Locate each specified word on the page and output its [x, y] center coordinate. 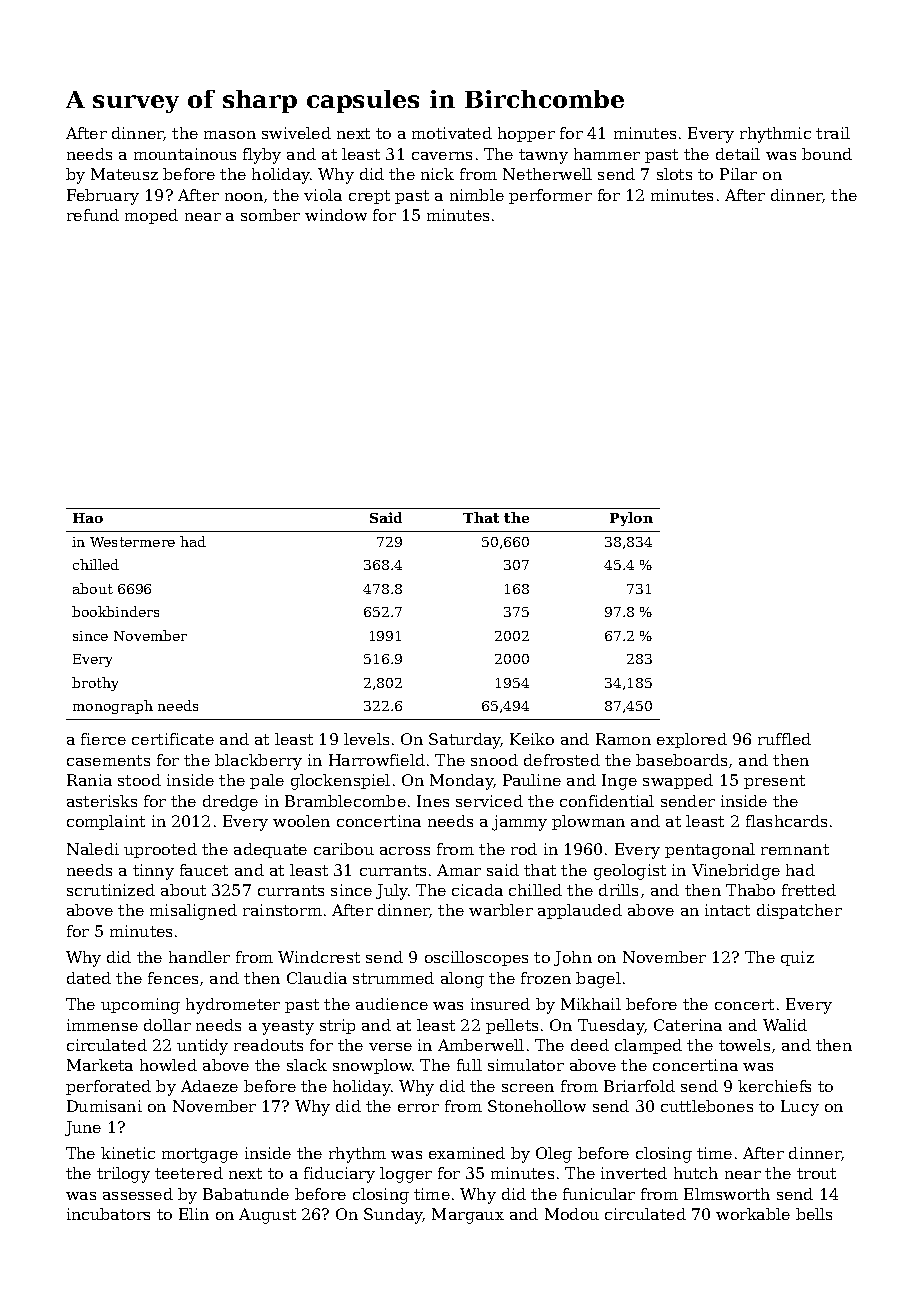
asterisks [102, 801]
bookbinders [115, 611]
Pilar [738, 174]
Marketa [100, 1065]
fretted [809, 890]
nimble [477, 195]
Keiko [532, 739]
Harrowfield [377, 760]
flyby [262, 156]
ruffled [784, 739]
